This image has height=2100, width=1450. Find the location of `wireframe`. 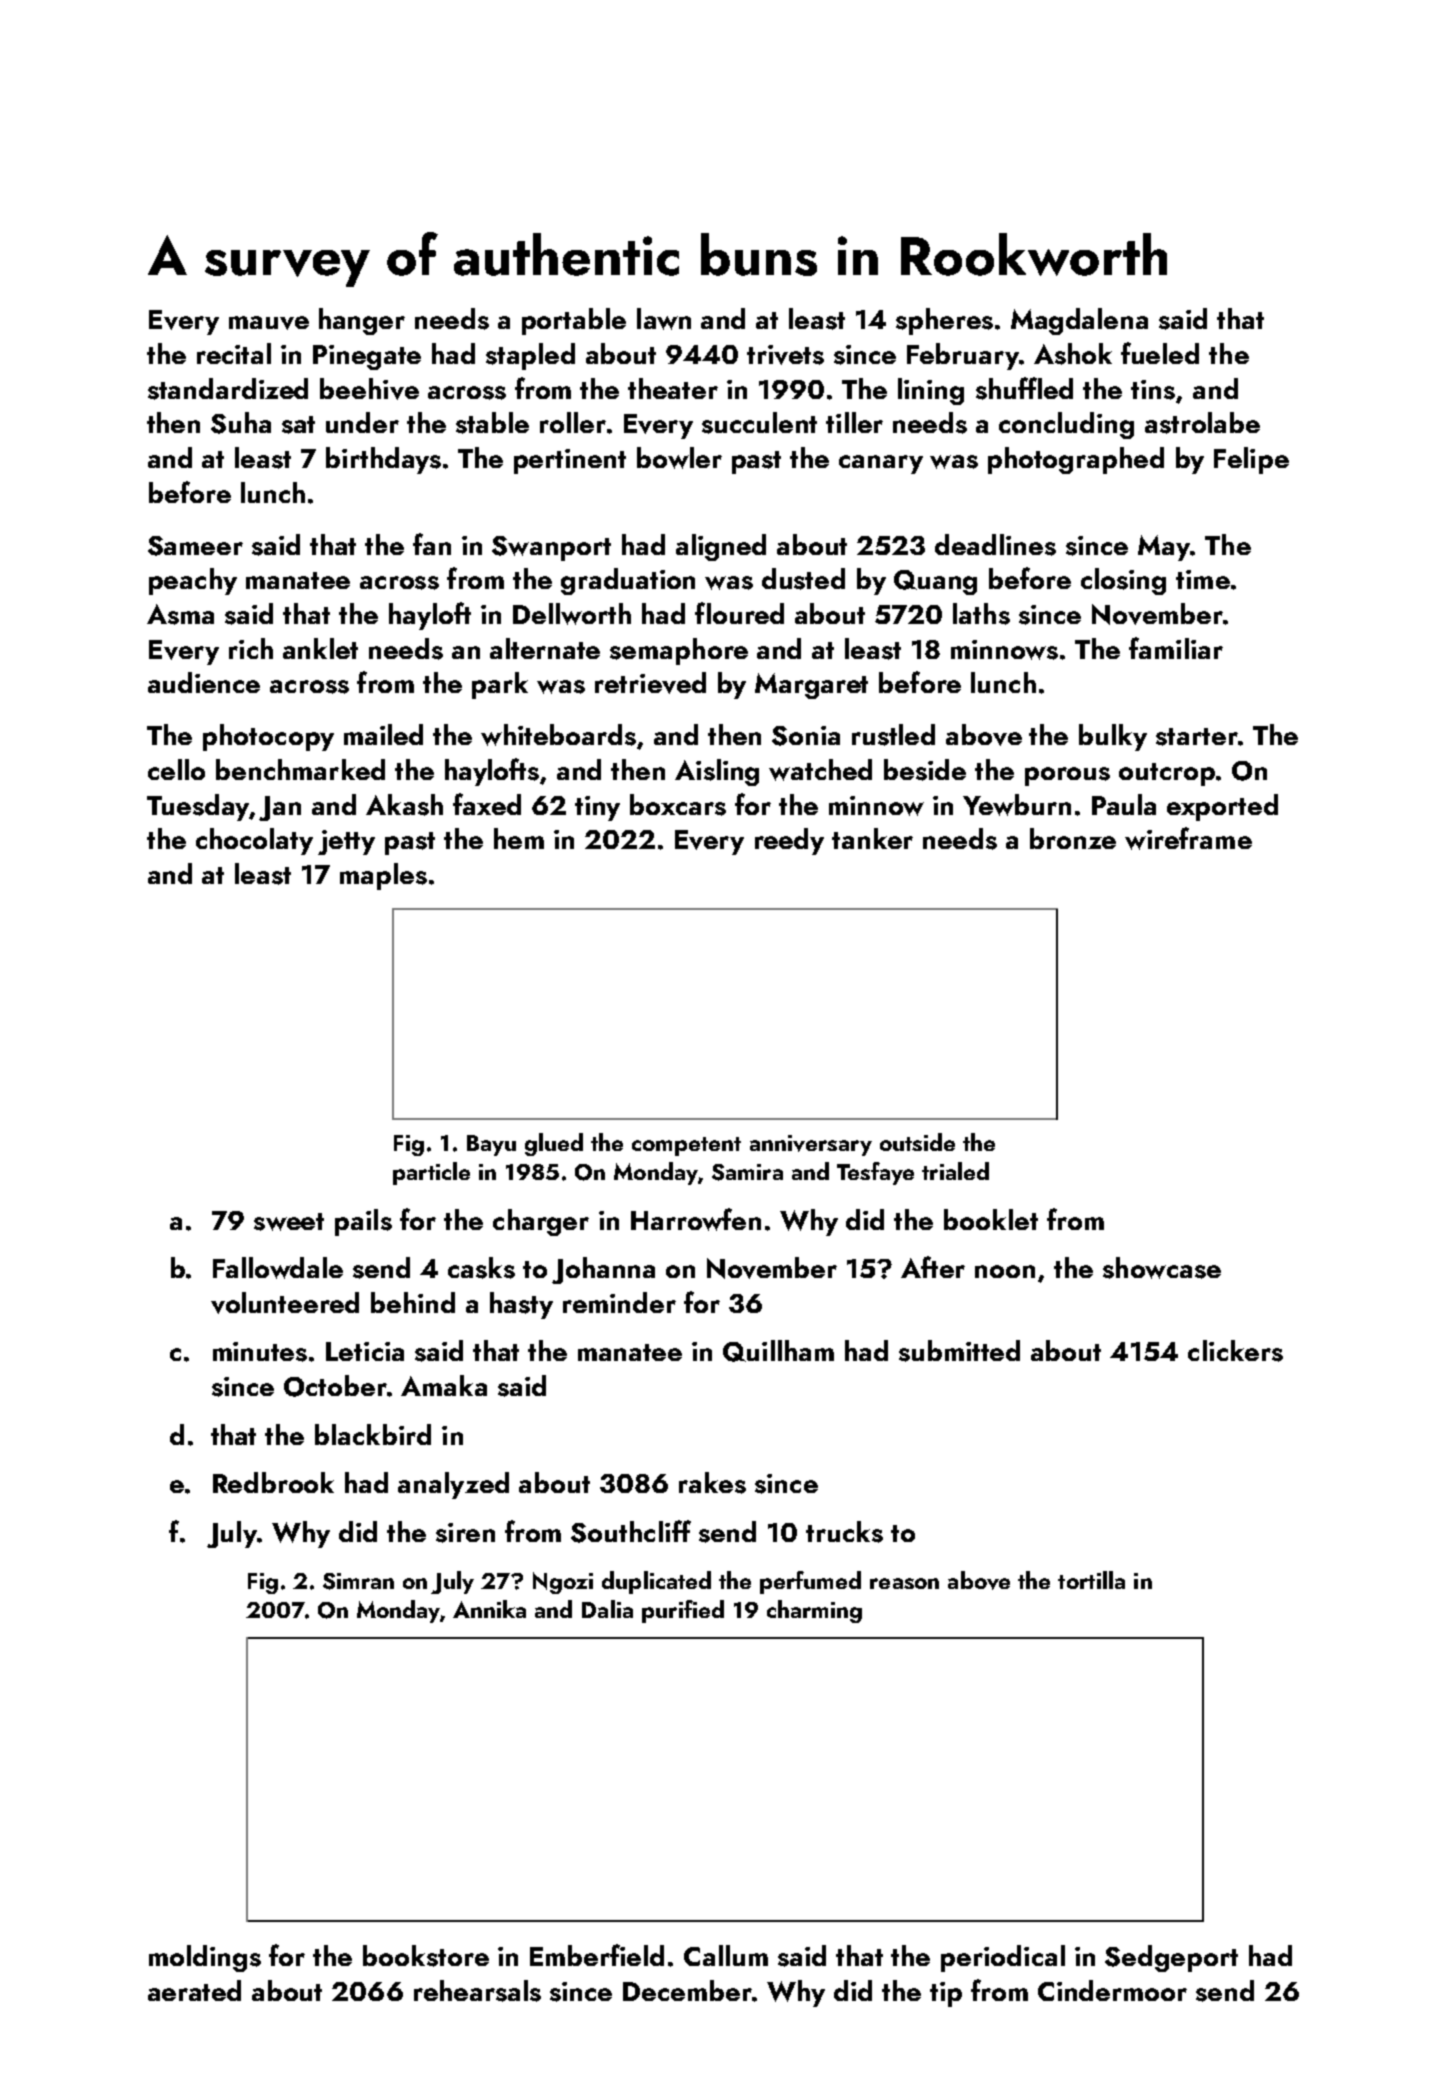

wireframe is located at coordinates (1188, 838).
